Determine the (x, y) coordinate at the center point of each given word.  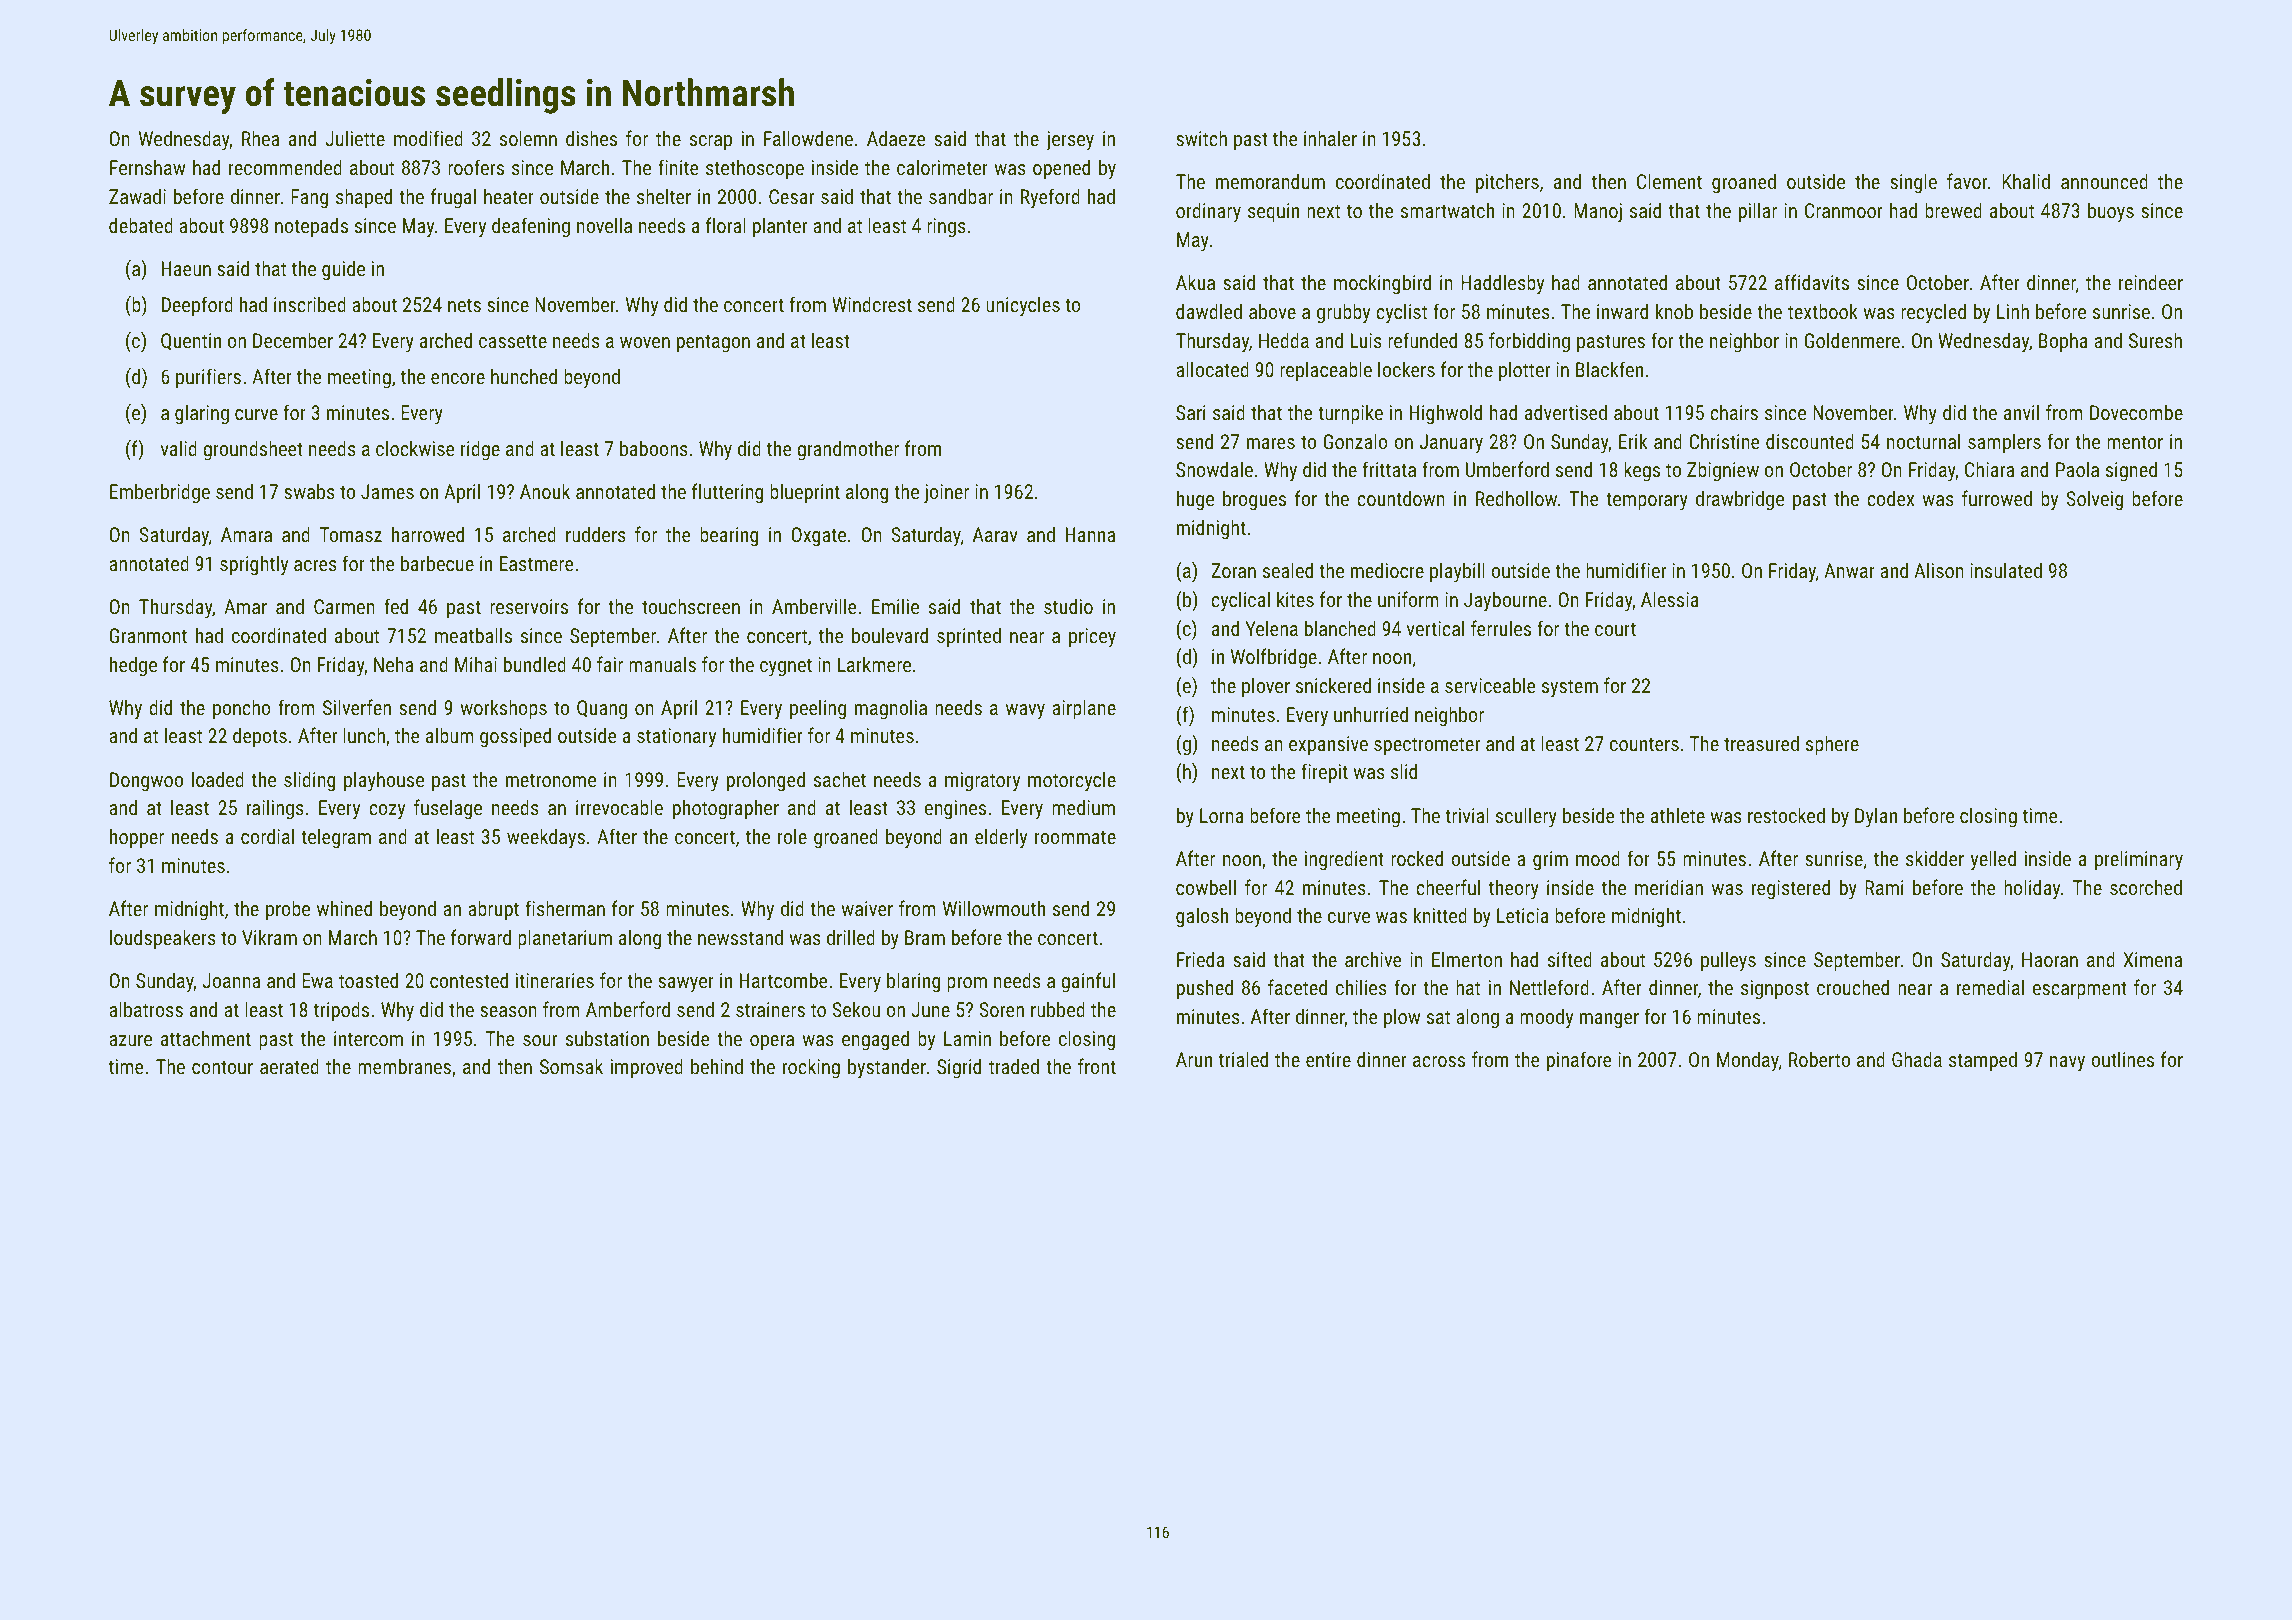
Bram (925, 937)
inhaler (1330, 138)
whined (344, 908)
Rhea (260, 138)
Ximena (2152, 959)
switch (1201, 138)
